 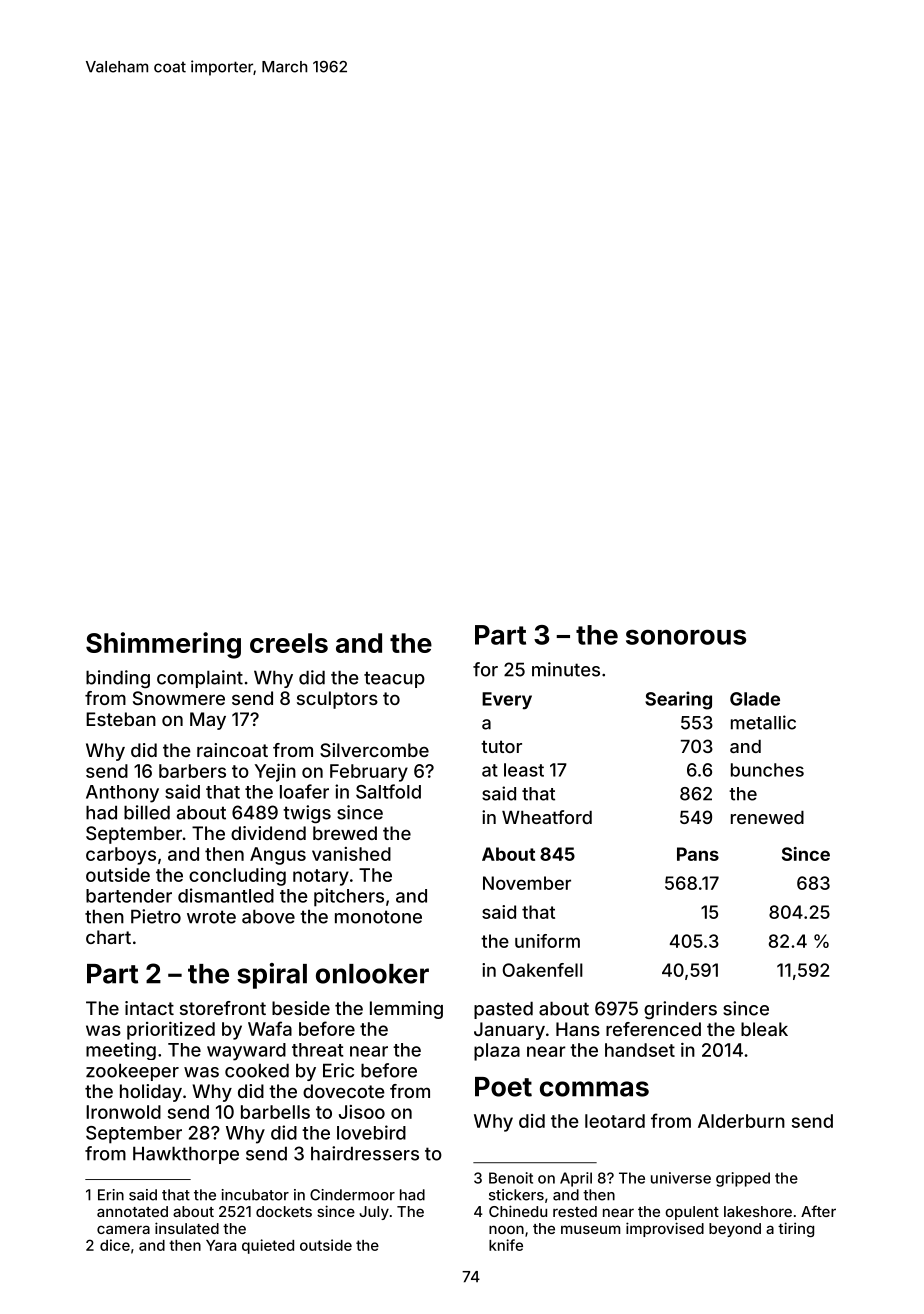 I want to click on monotone, so click(x=378, y=917).
